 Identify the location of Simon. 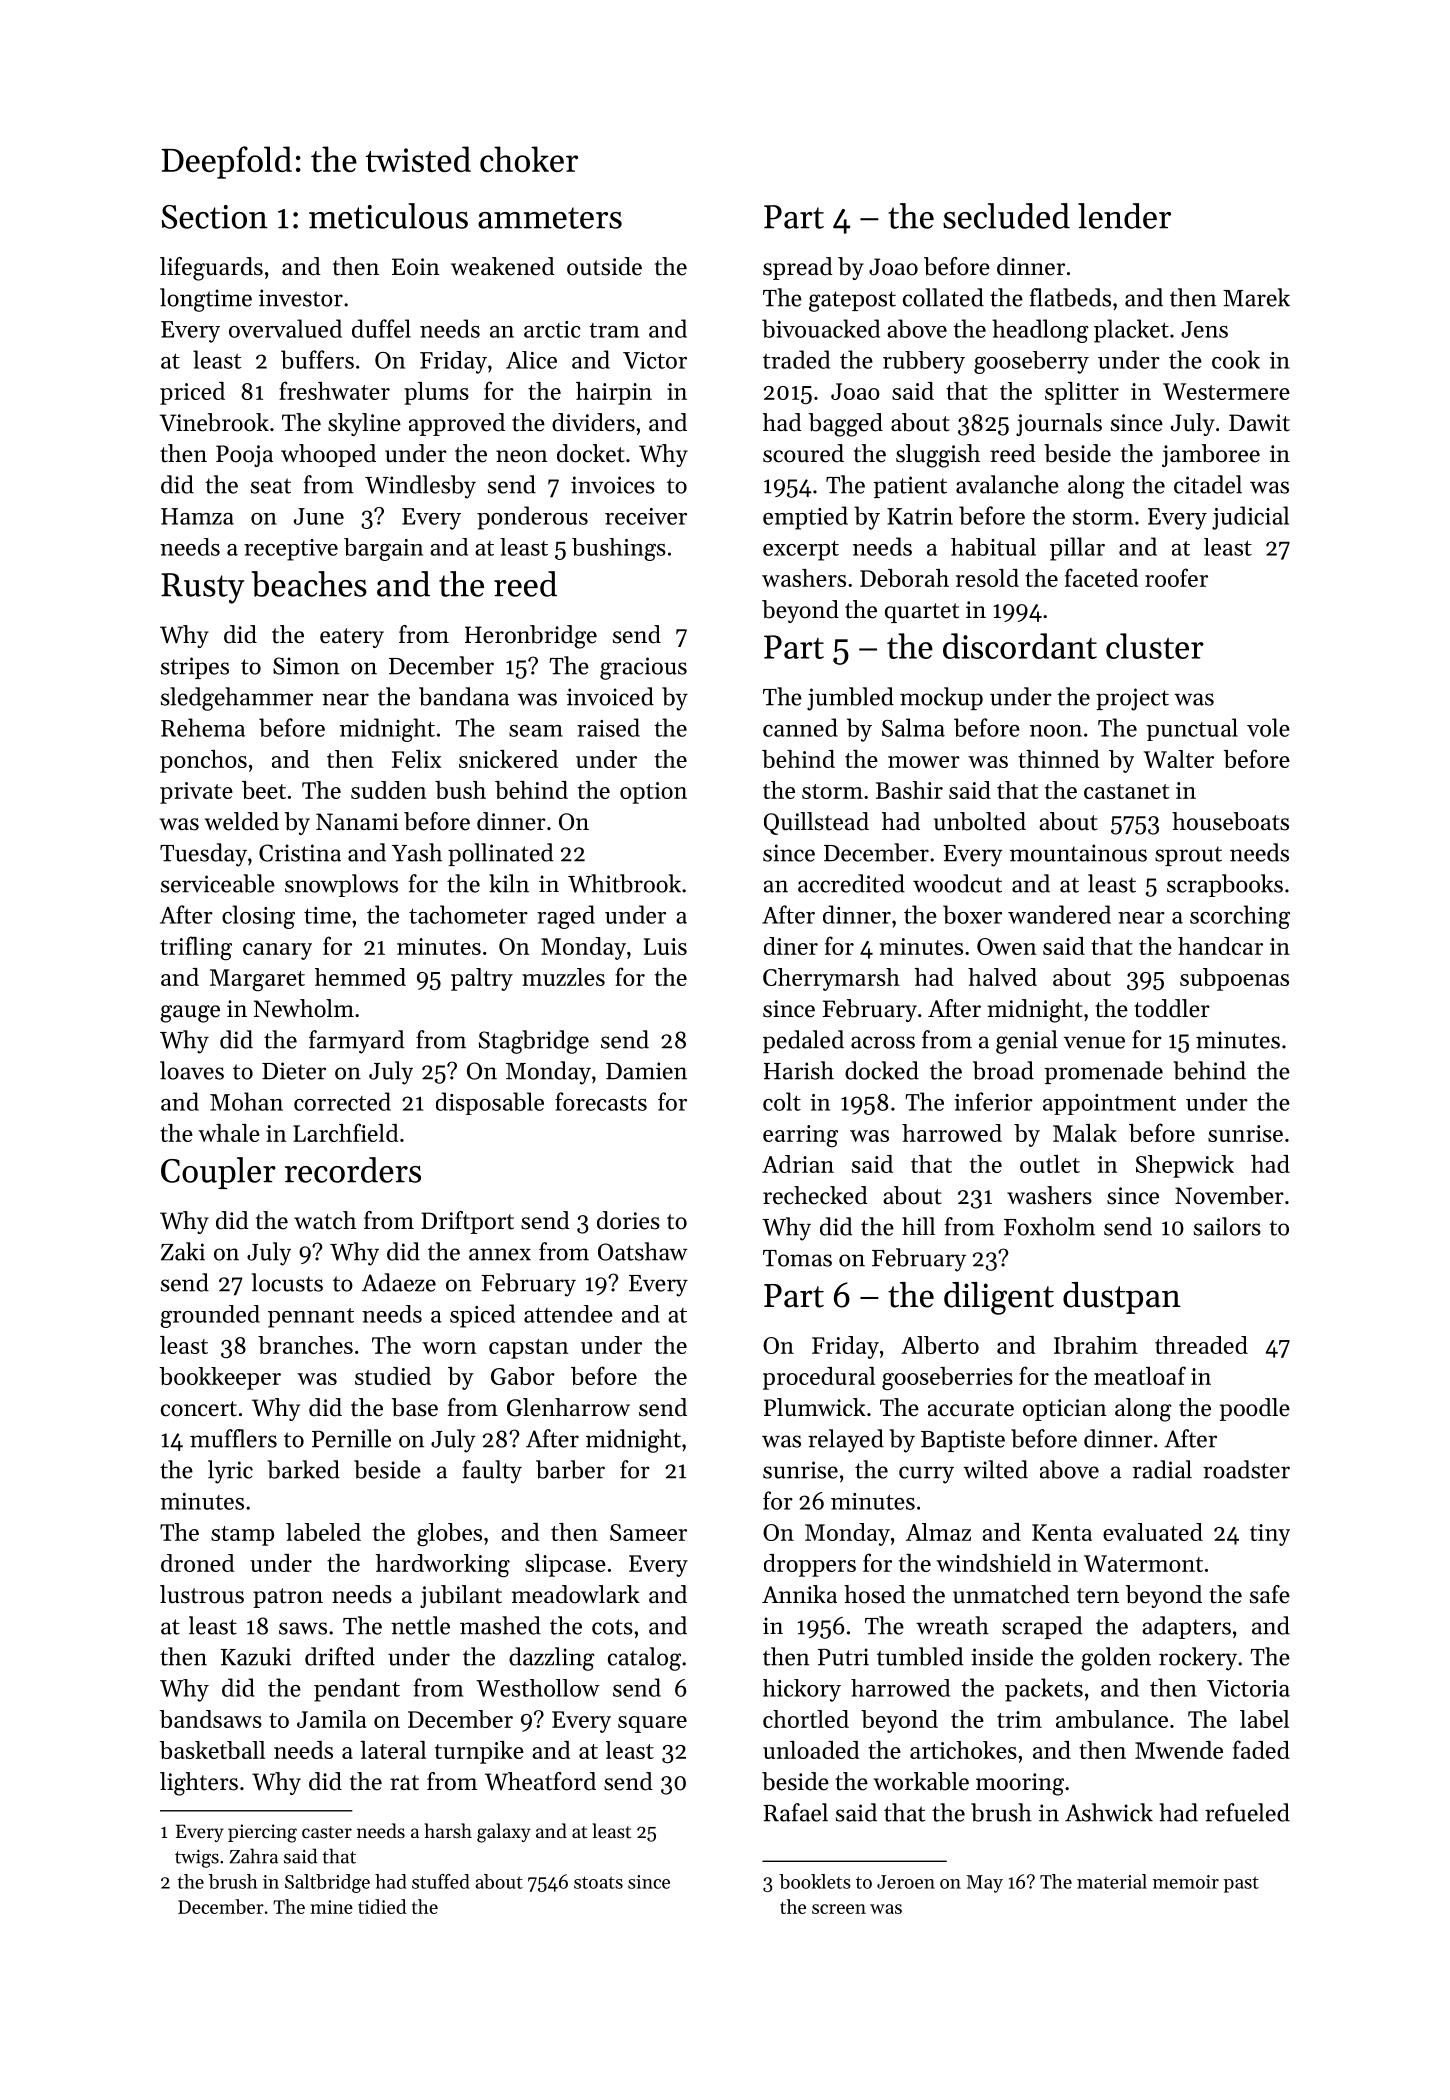
(306, 666).
